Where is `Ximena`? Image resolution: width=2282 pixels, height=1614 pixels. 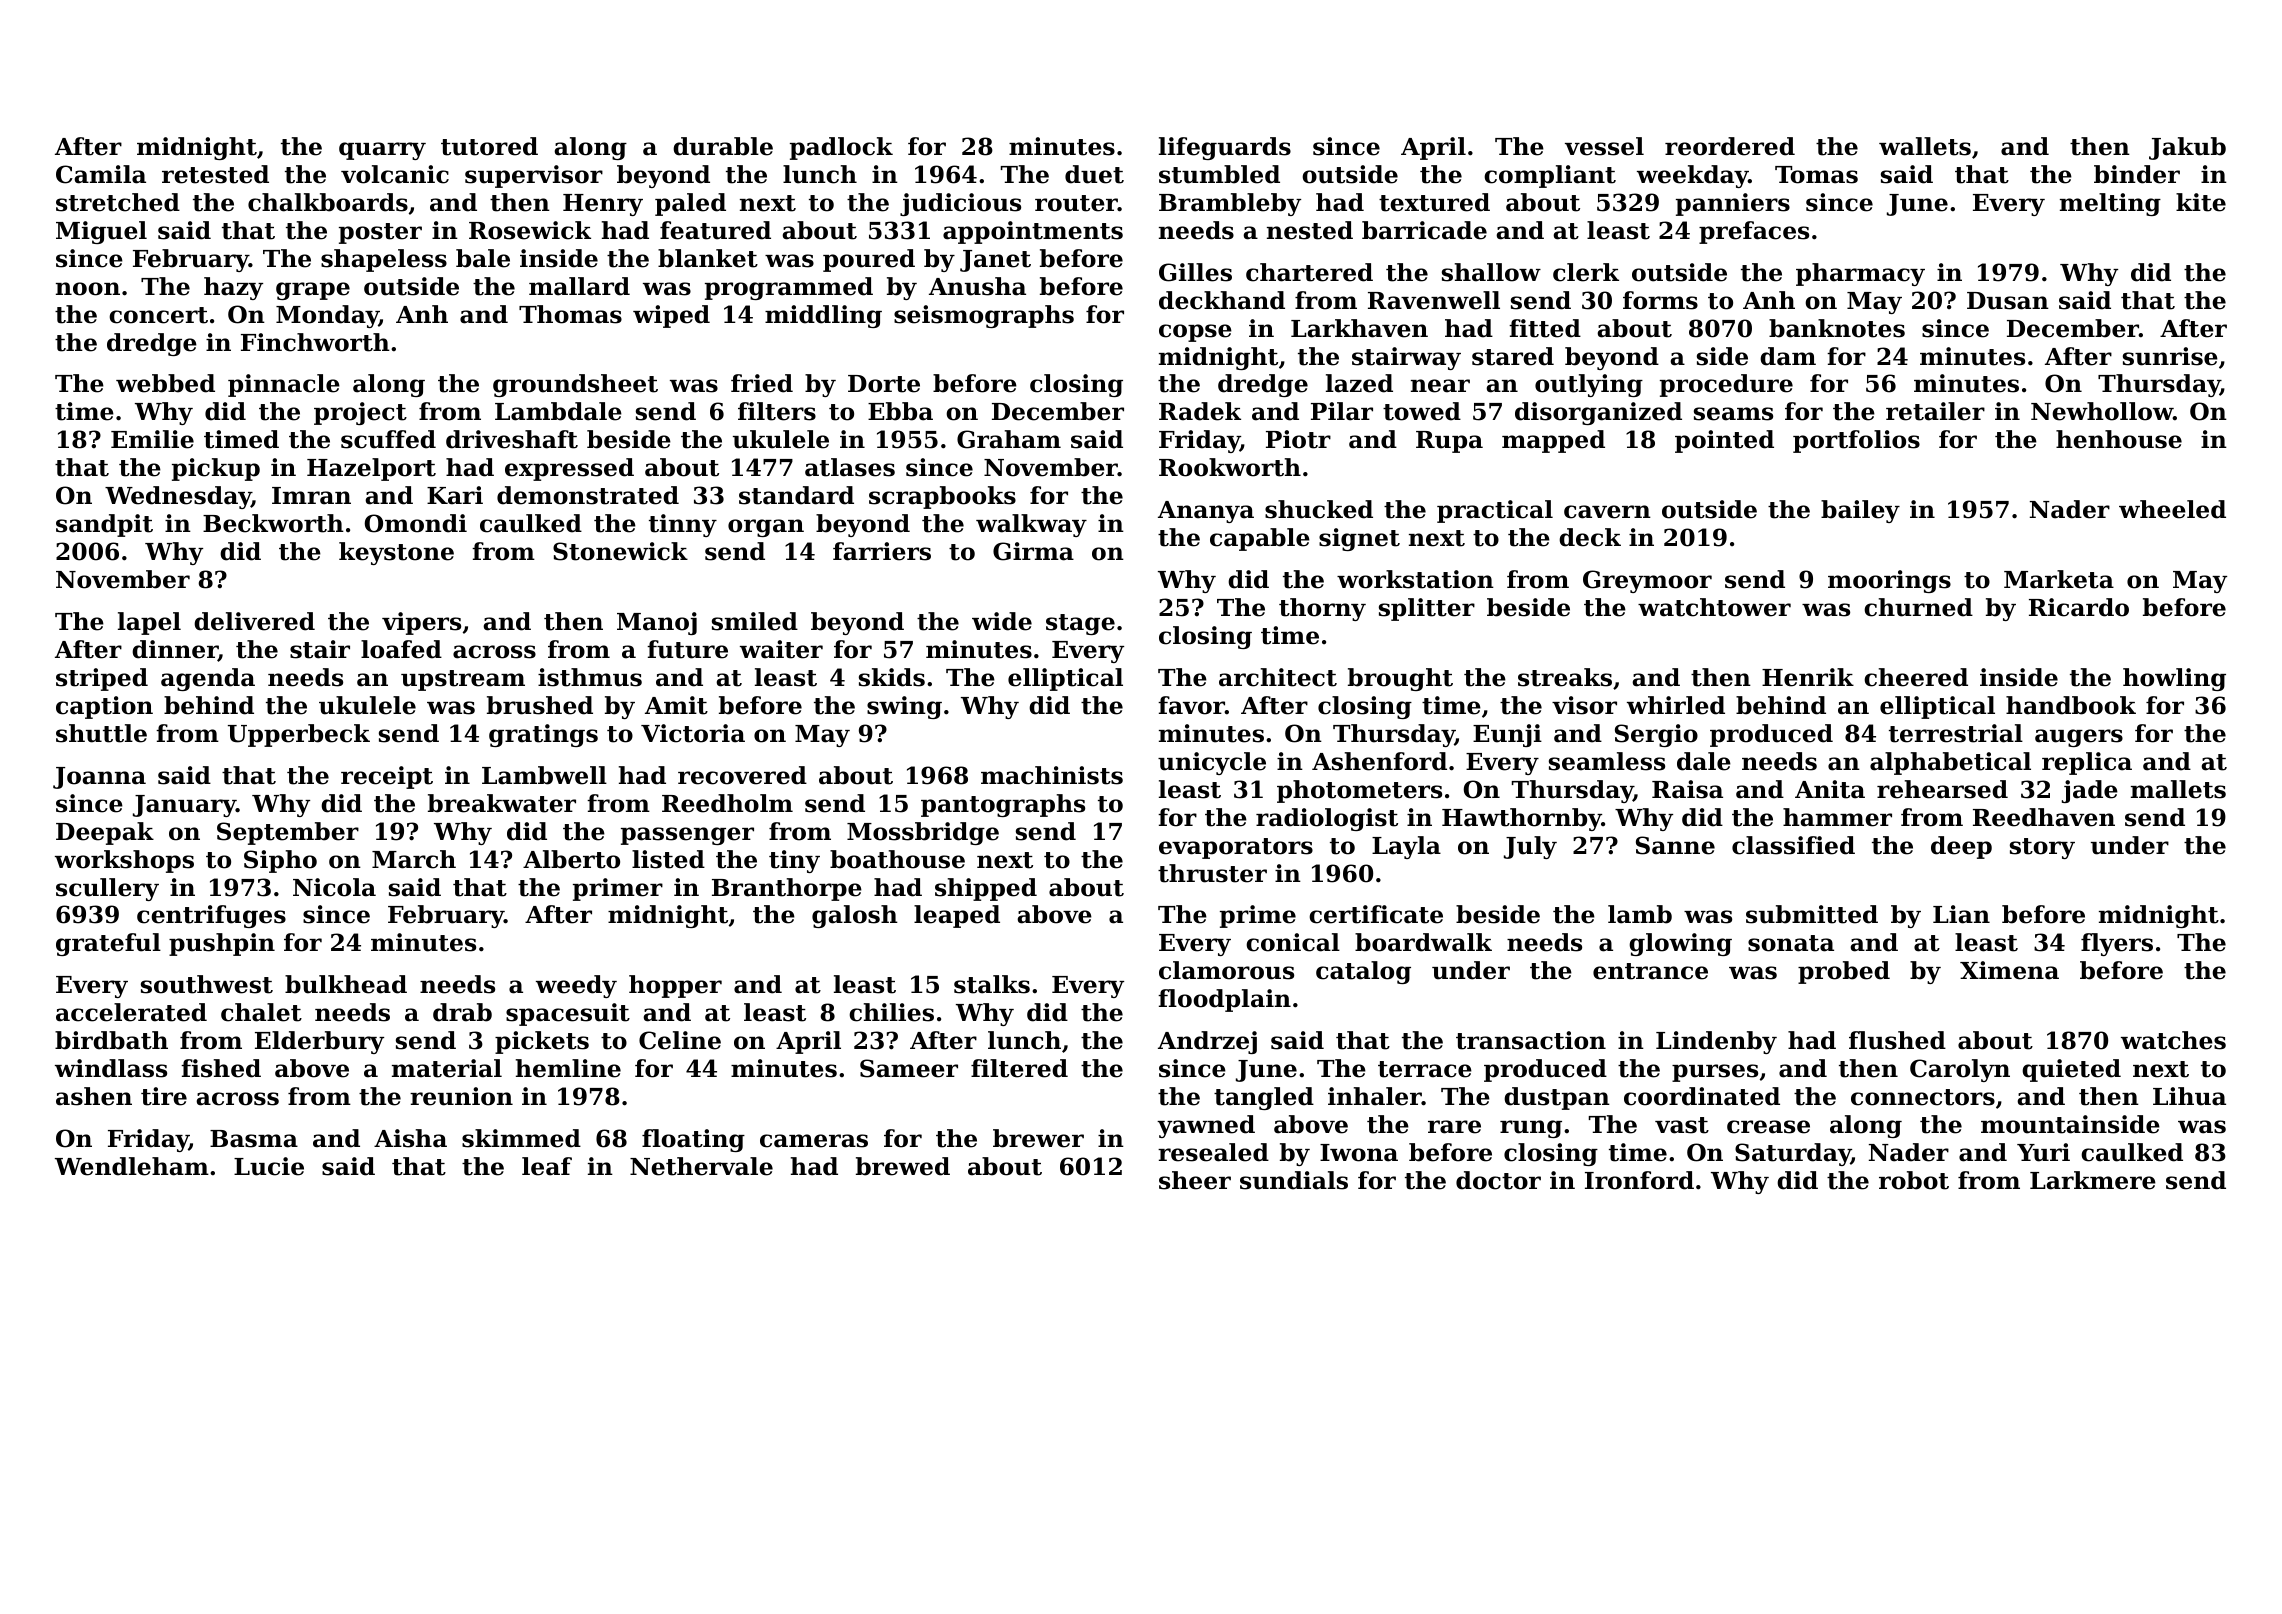
Ximena is located at coordinates (2009, 970).
